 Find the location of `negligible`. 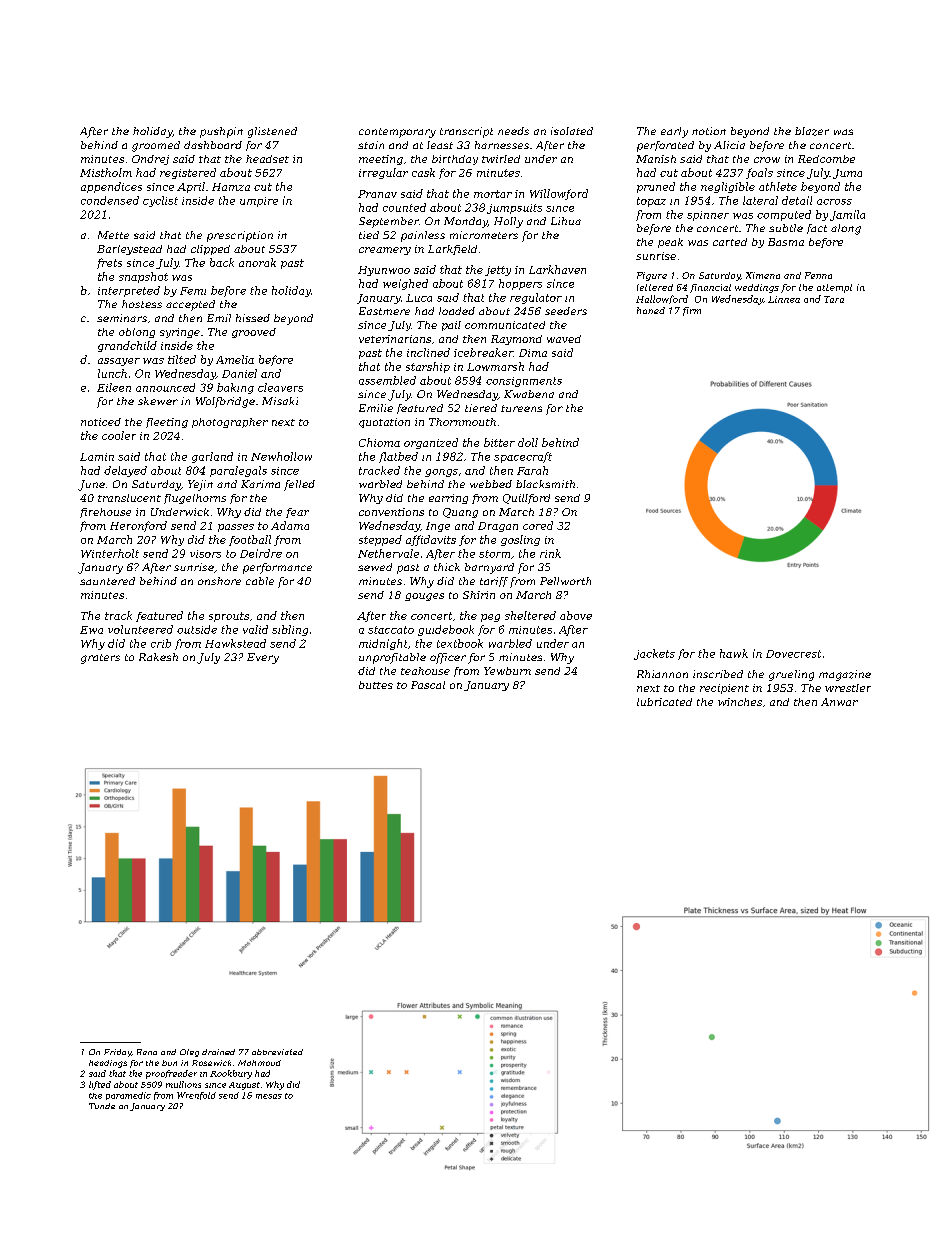

negligible is located at coordinates (728, 187).
